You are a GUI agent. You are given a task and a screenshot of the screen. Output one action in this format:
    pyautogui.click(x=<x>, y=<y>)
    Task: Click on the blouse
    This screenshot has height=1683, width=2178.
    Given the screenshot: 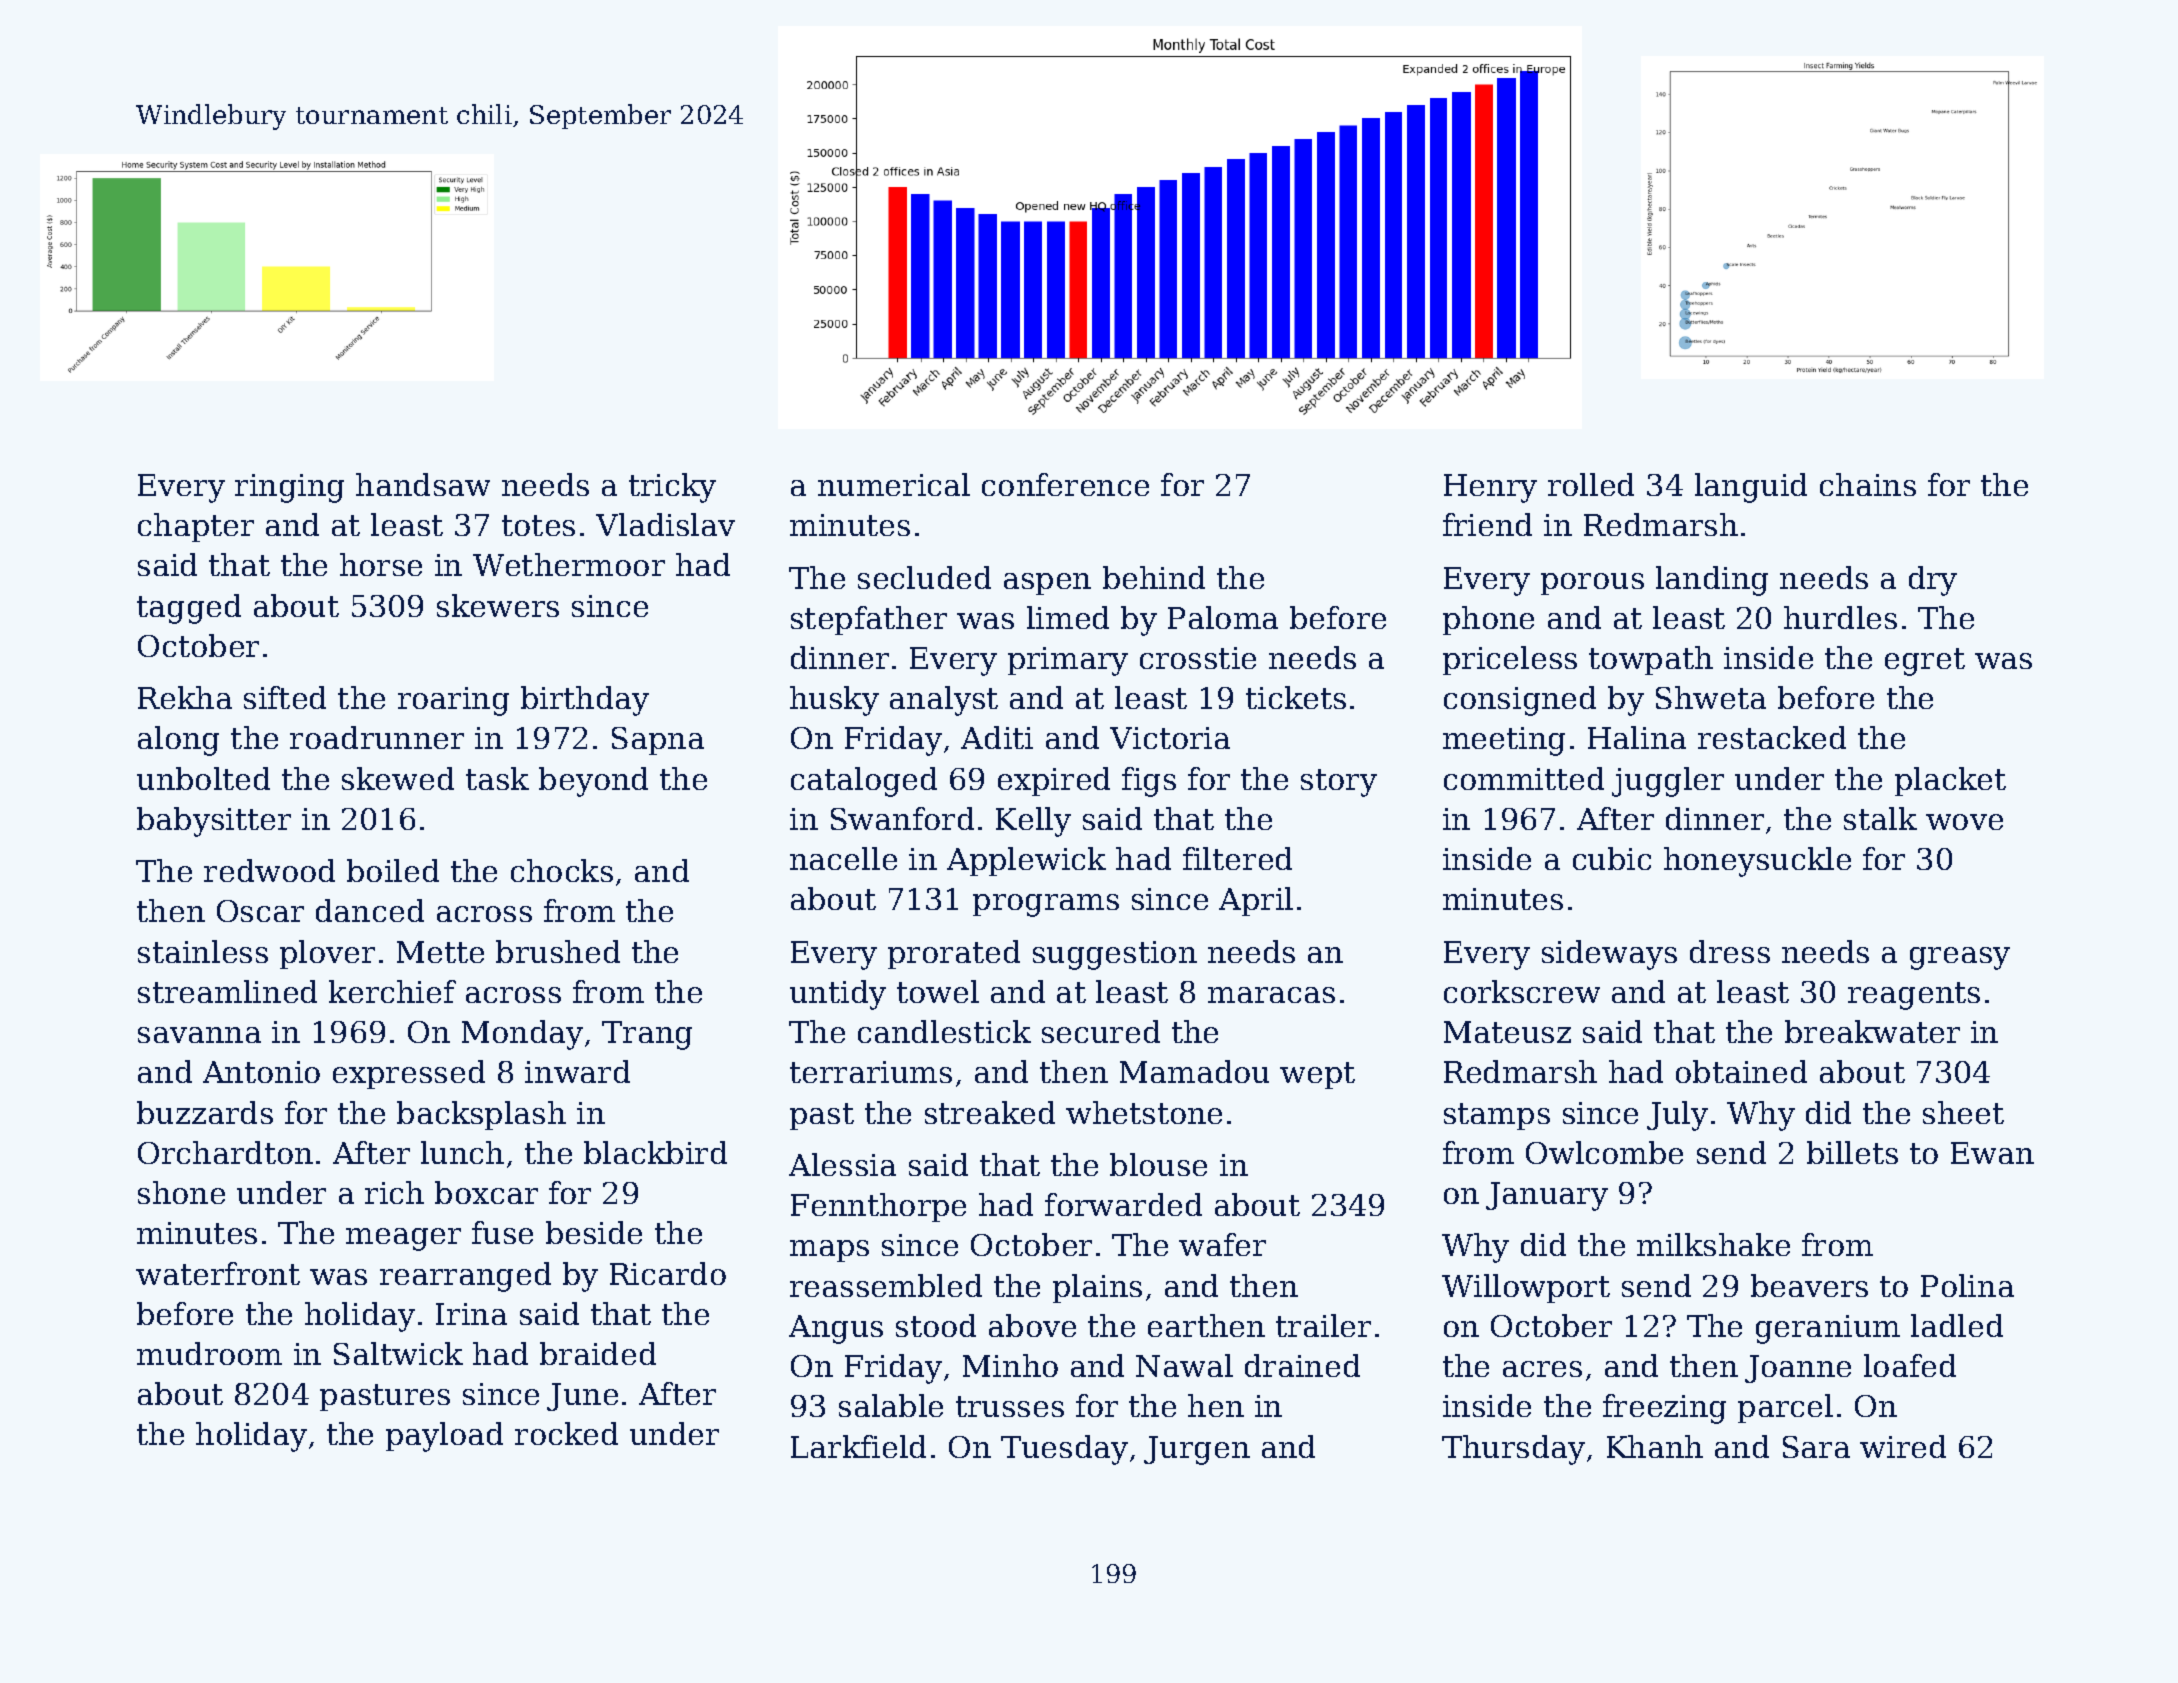 What is the action you would take?
    pyautogui.click(x=1158, y=1164)
